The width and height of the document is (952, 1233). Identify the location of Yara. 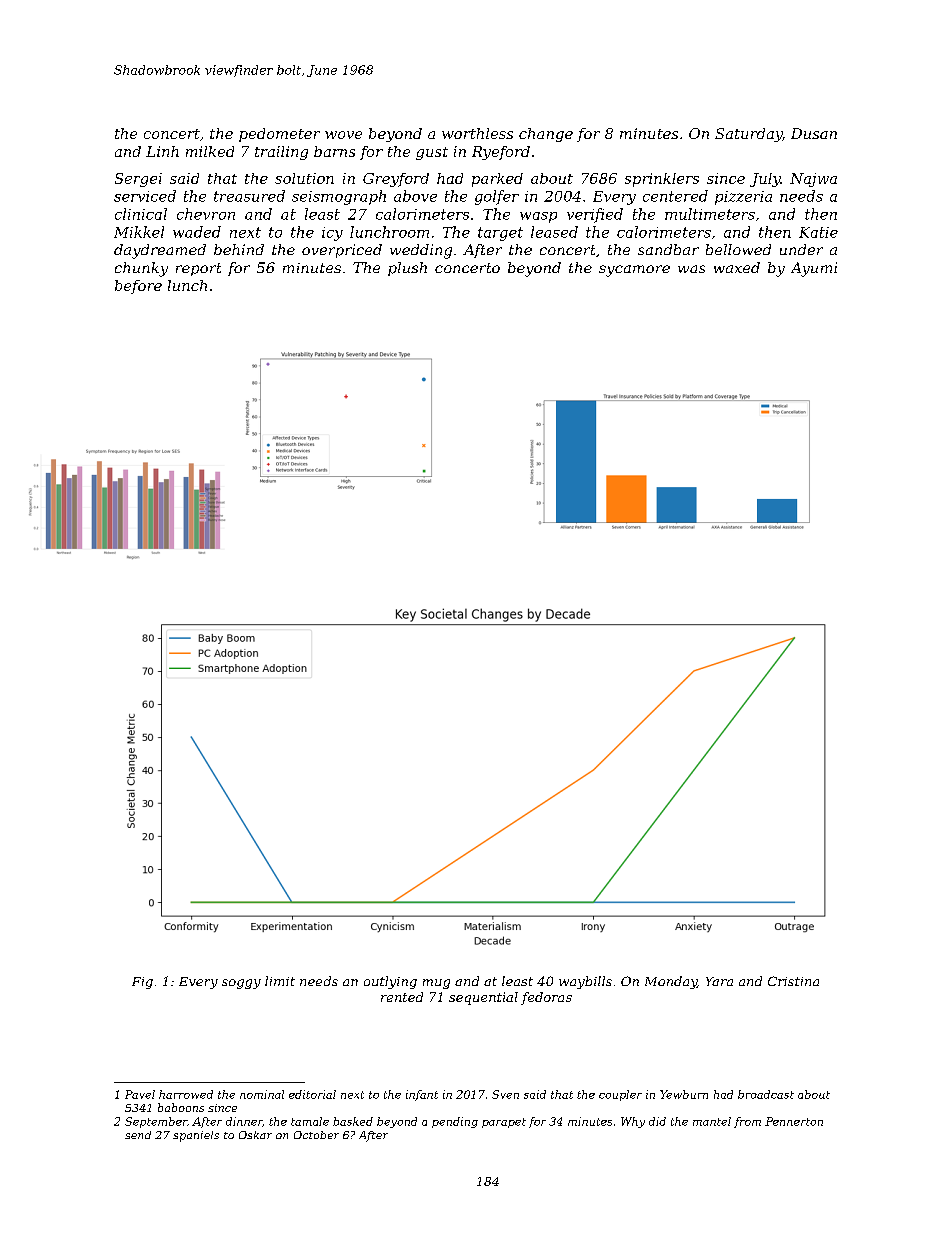
(719, 981).
